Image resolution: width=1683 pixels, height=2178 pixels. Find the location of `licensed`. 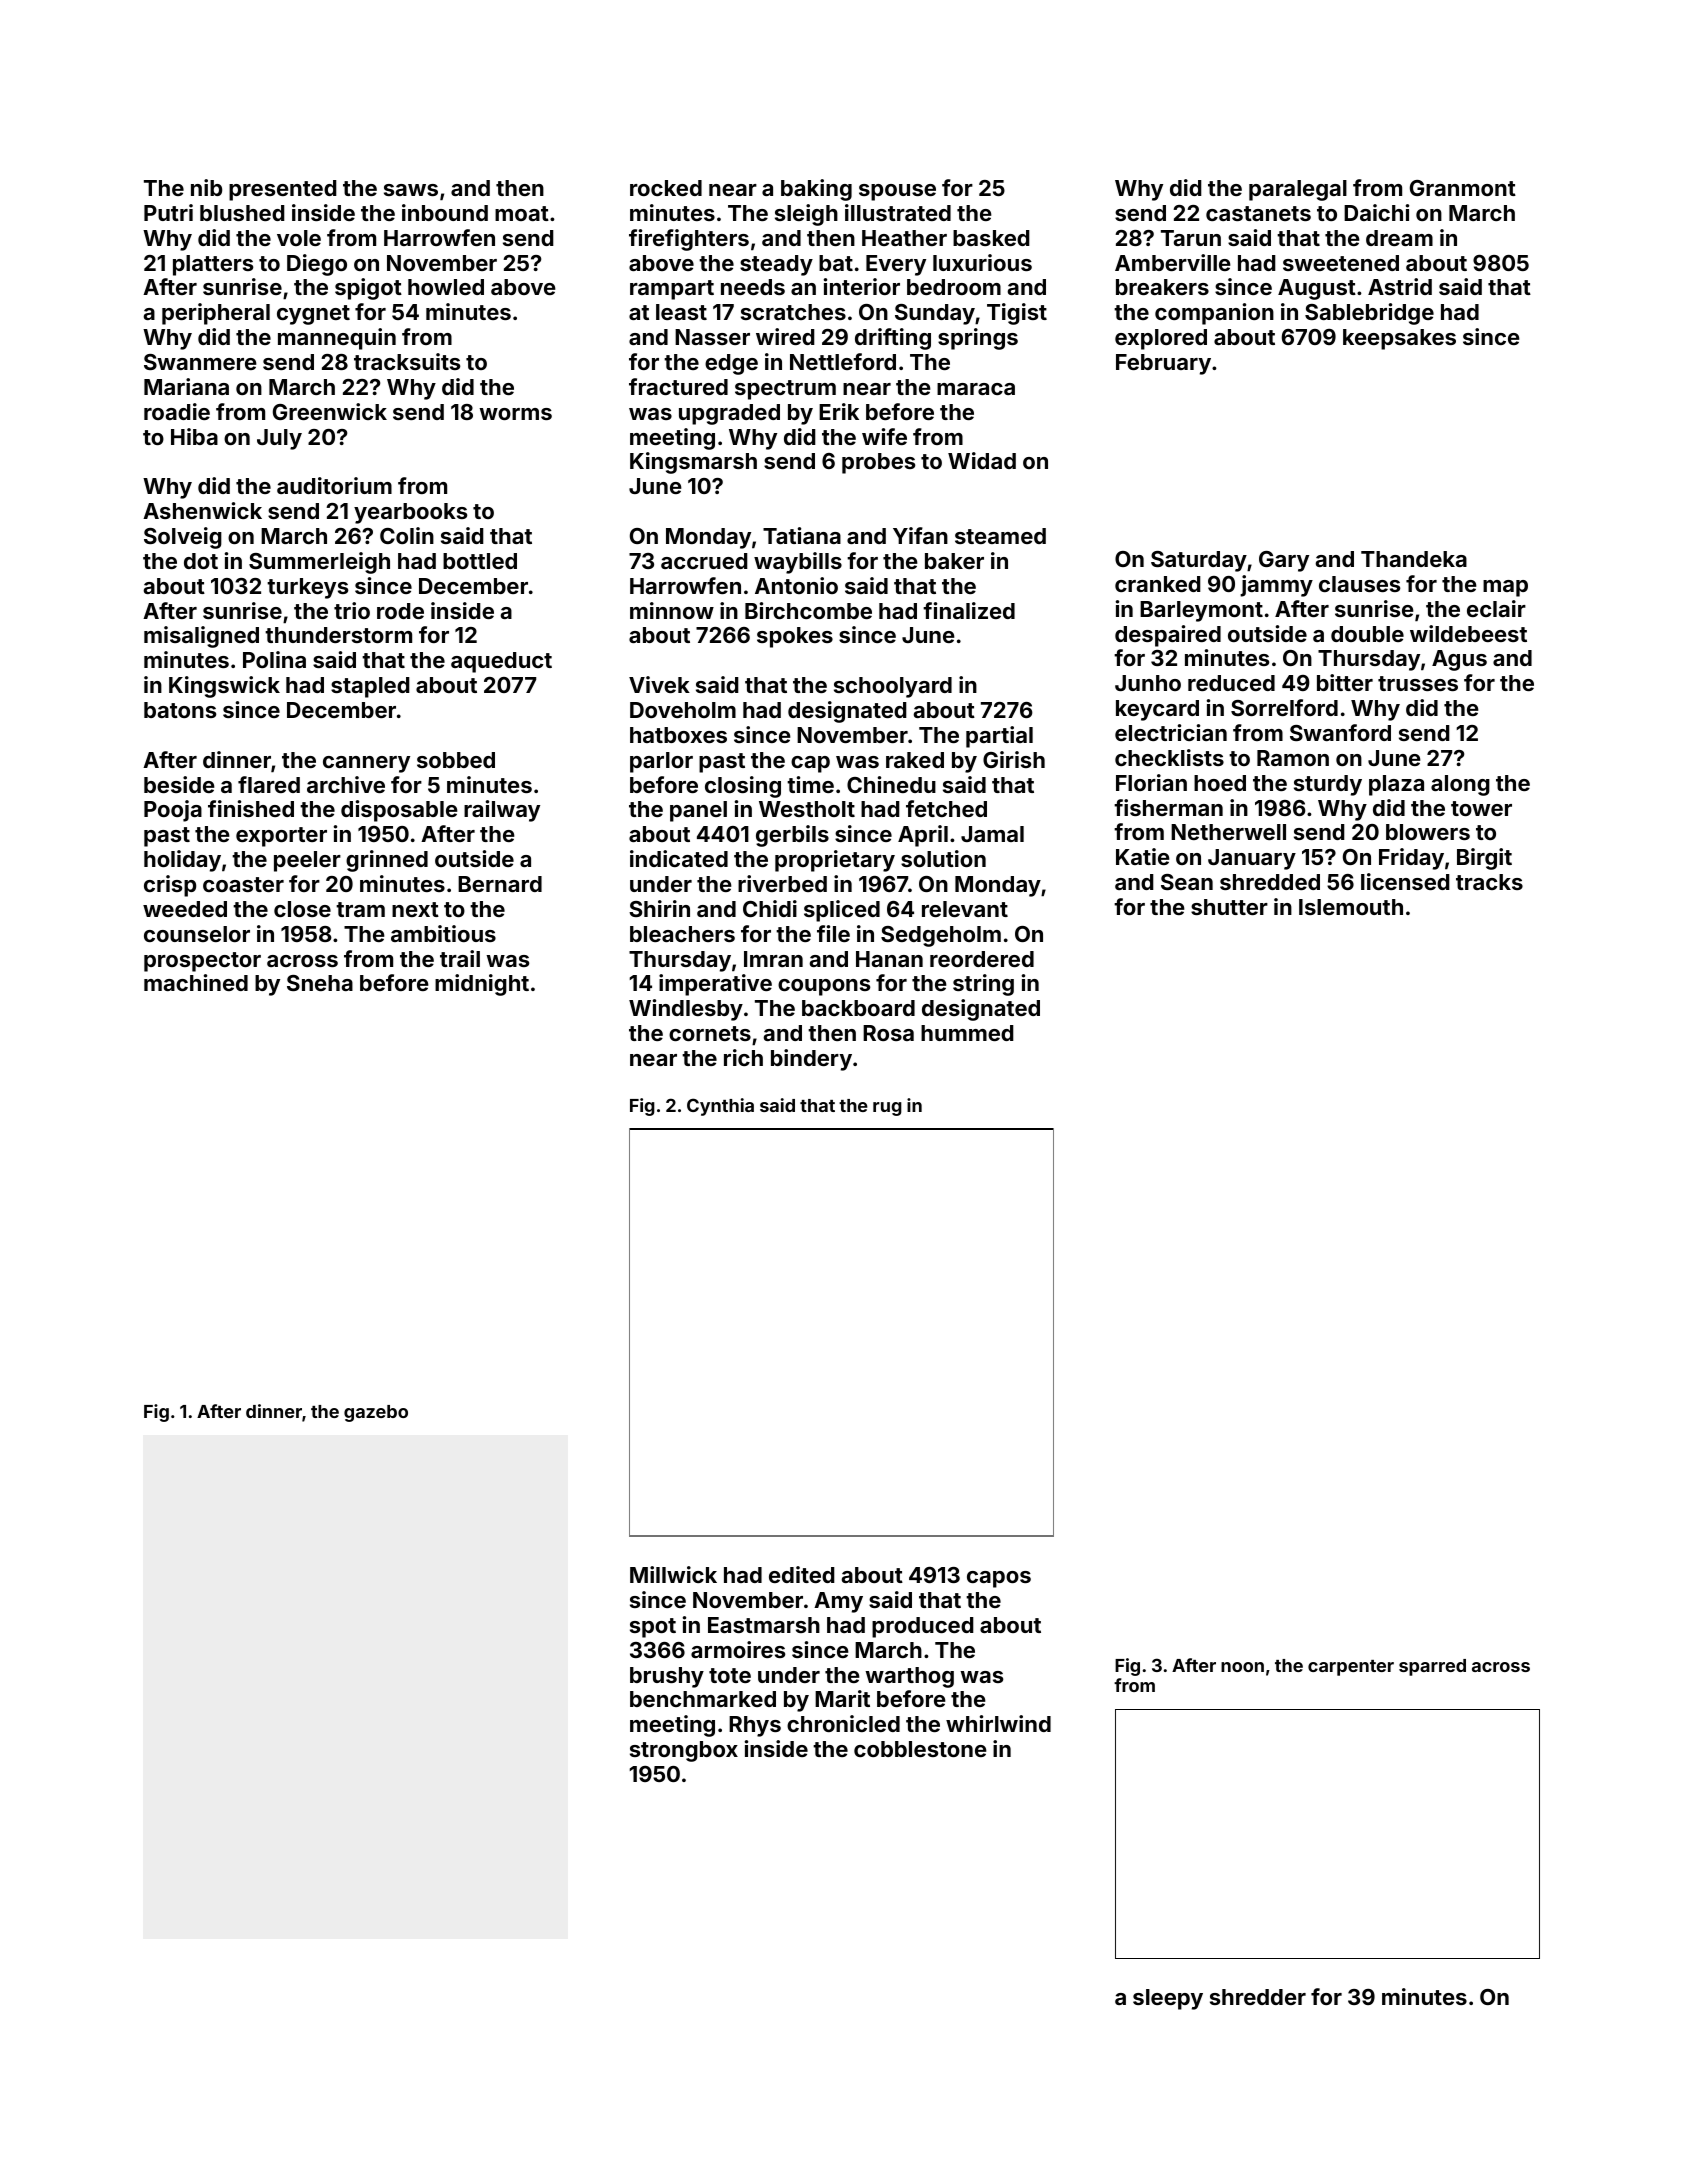

licensed is located at coordinates (1405, 881).
